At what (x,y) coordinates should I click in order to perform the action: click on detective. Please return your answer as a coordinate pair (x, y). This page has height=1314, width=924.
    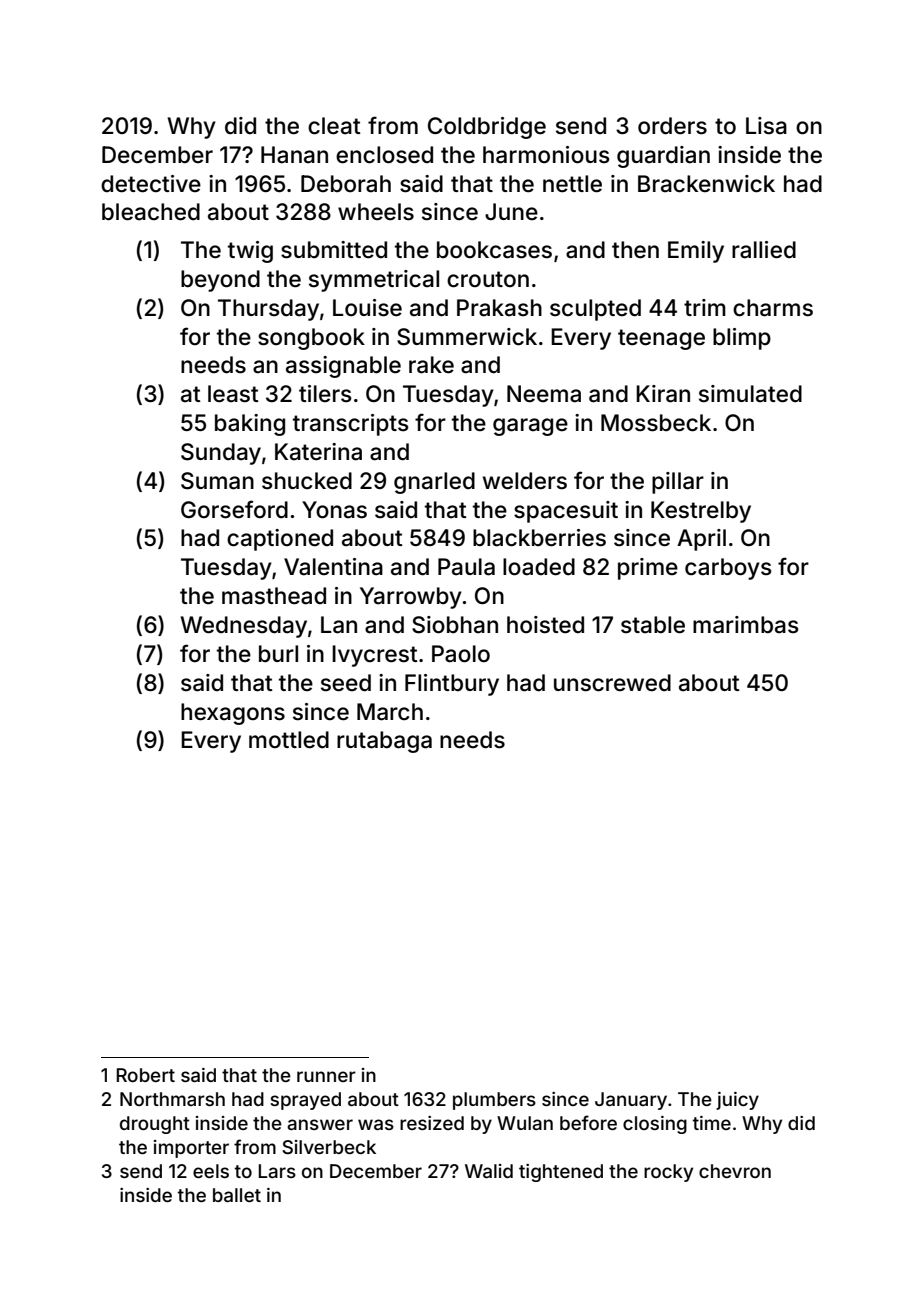
    Looking at the image, I should click on (151, 184).
